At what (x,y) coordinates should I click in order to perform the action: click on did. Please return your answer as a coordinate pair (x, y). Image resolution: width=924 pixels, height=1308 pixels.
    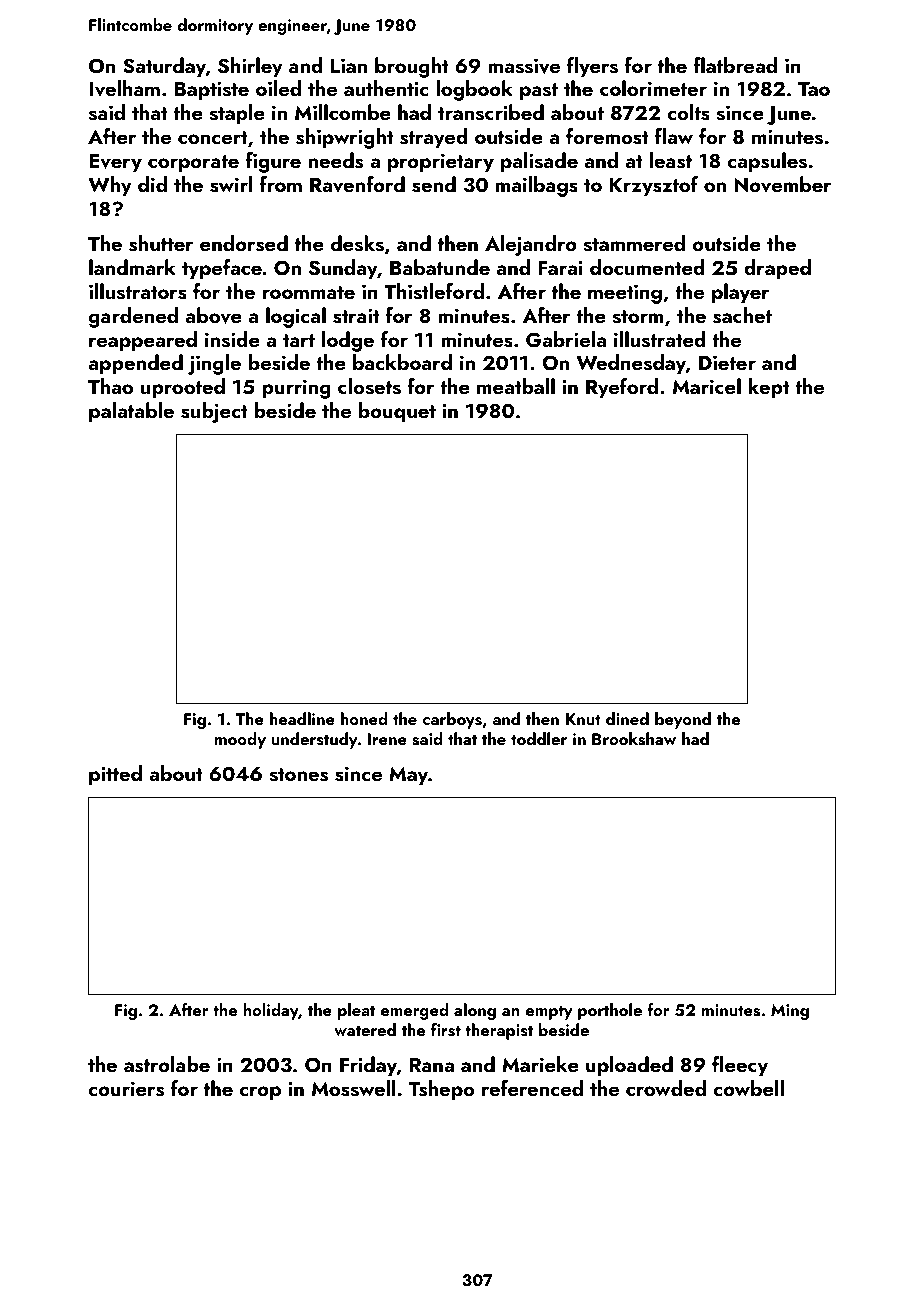
    Looking at the image, I should click on (152, 184).
